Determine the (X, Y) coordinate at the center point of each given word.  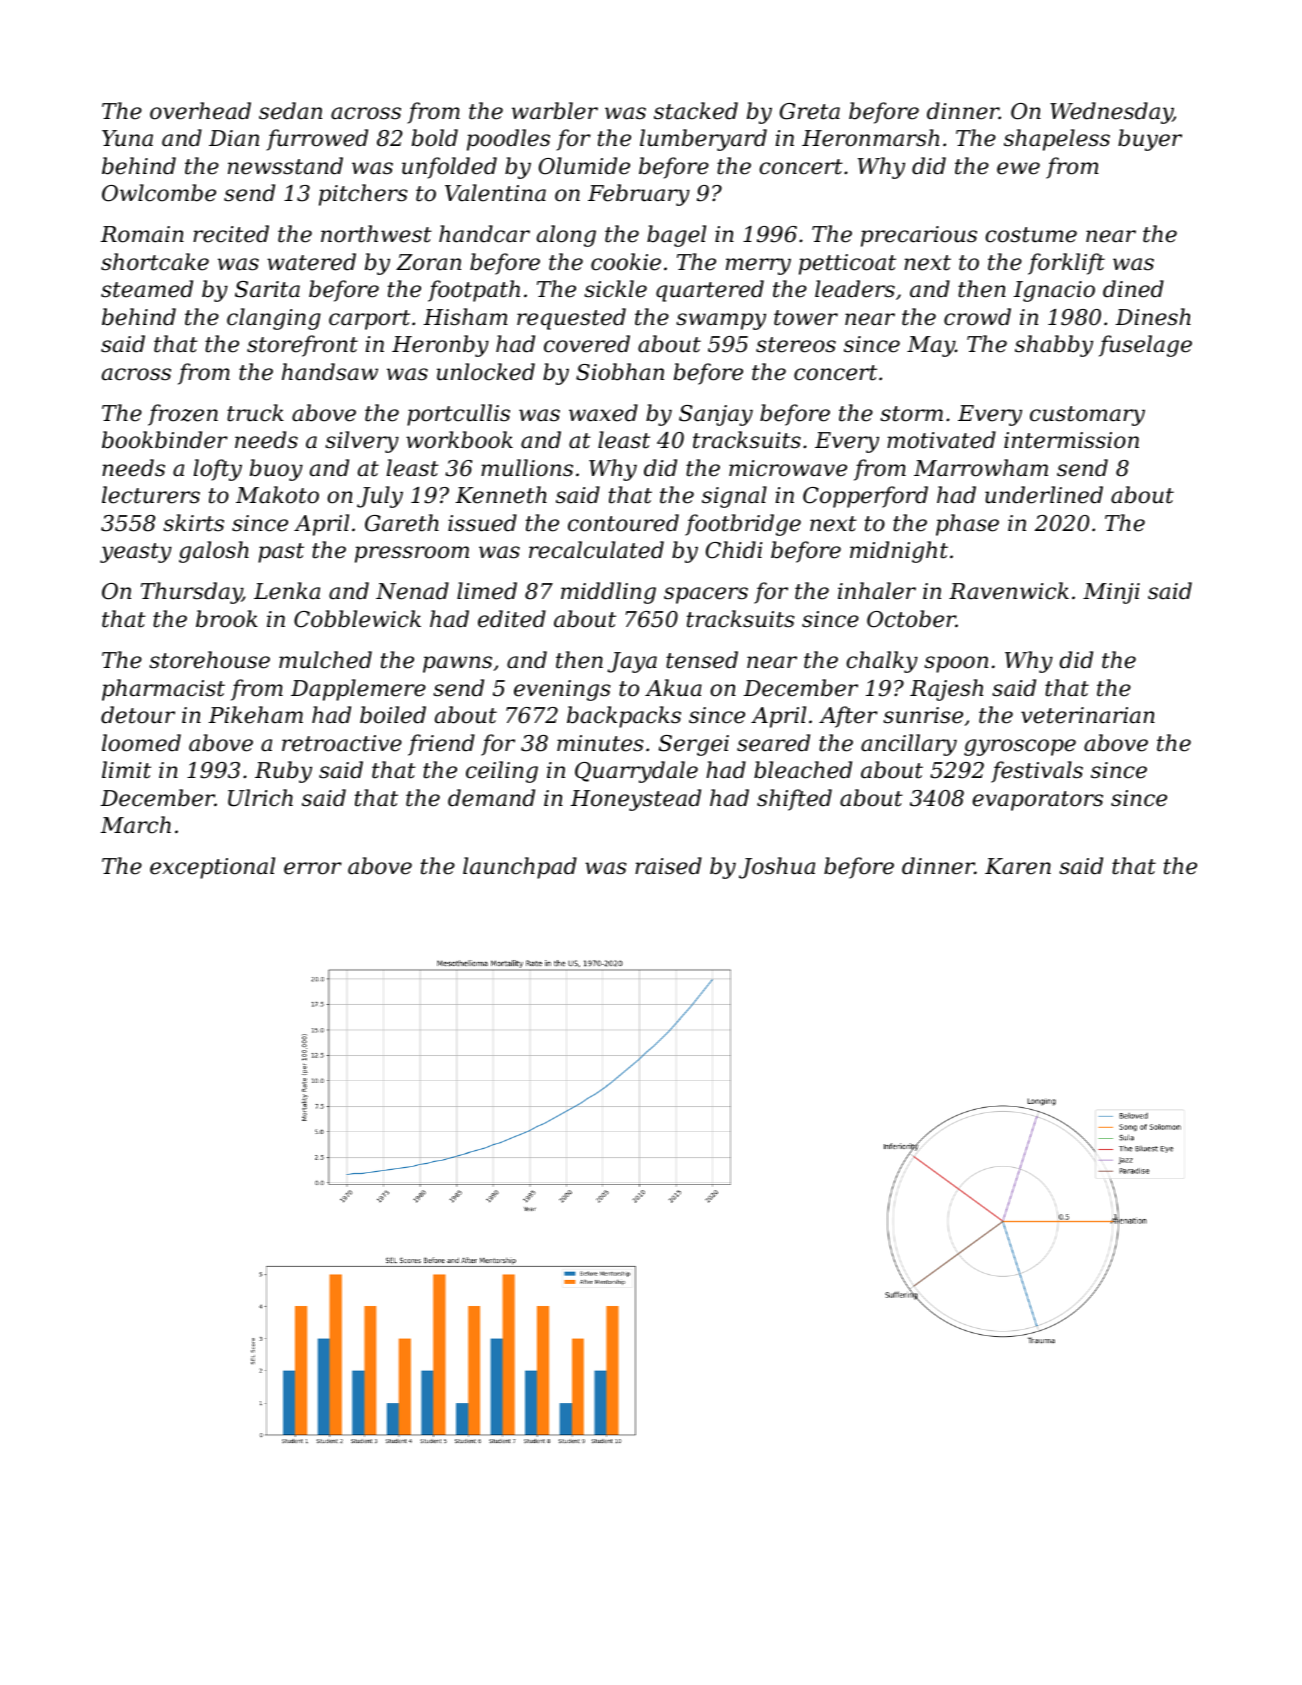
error (313, 868)
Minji (1111, 593)
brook (227, 619)
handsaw (330, 372)
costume (1031, 235)
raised (668, 866)
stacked (696, 111)
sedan (290, 111)
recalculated (596, 550)
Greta (810, 111)
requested (571, 319)
